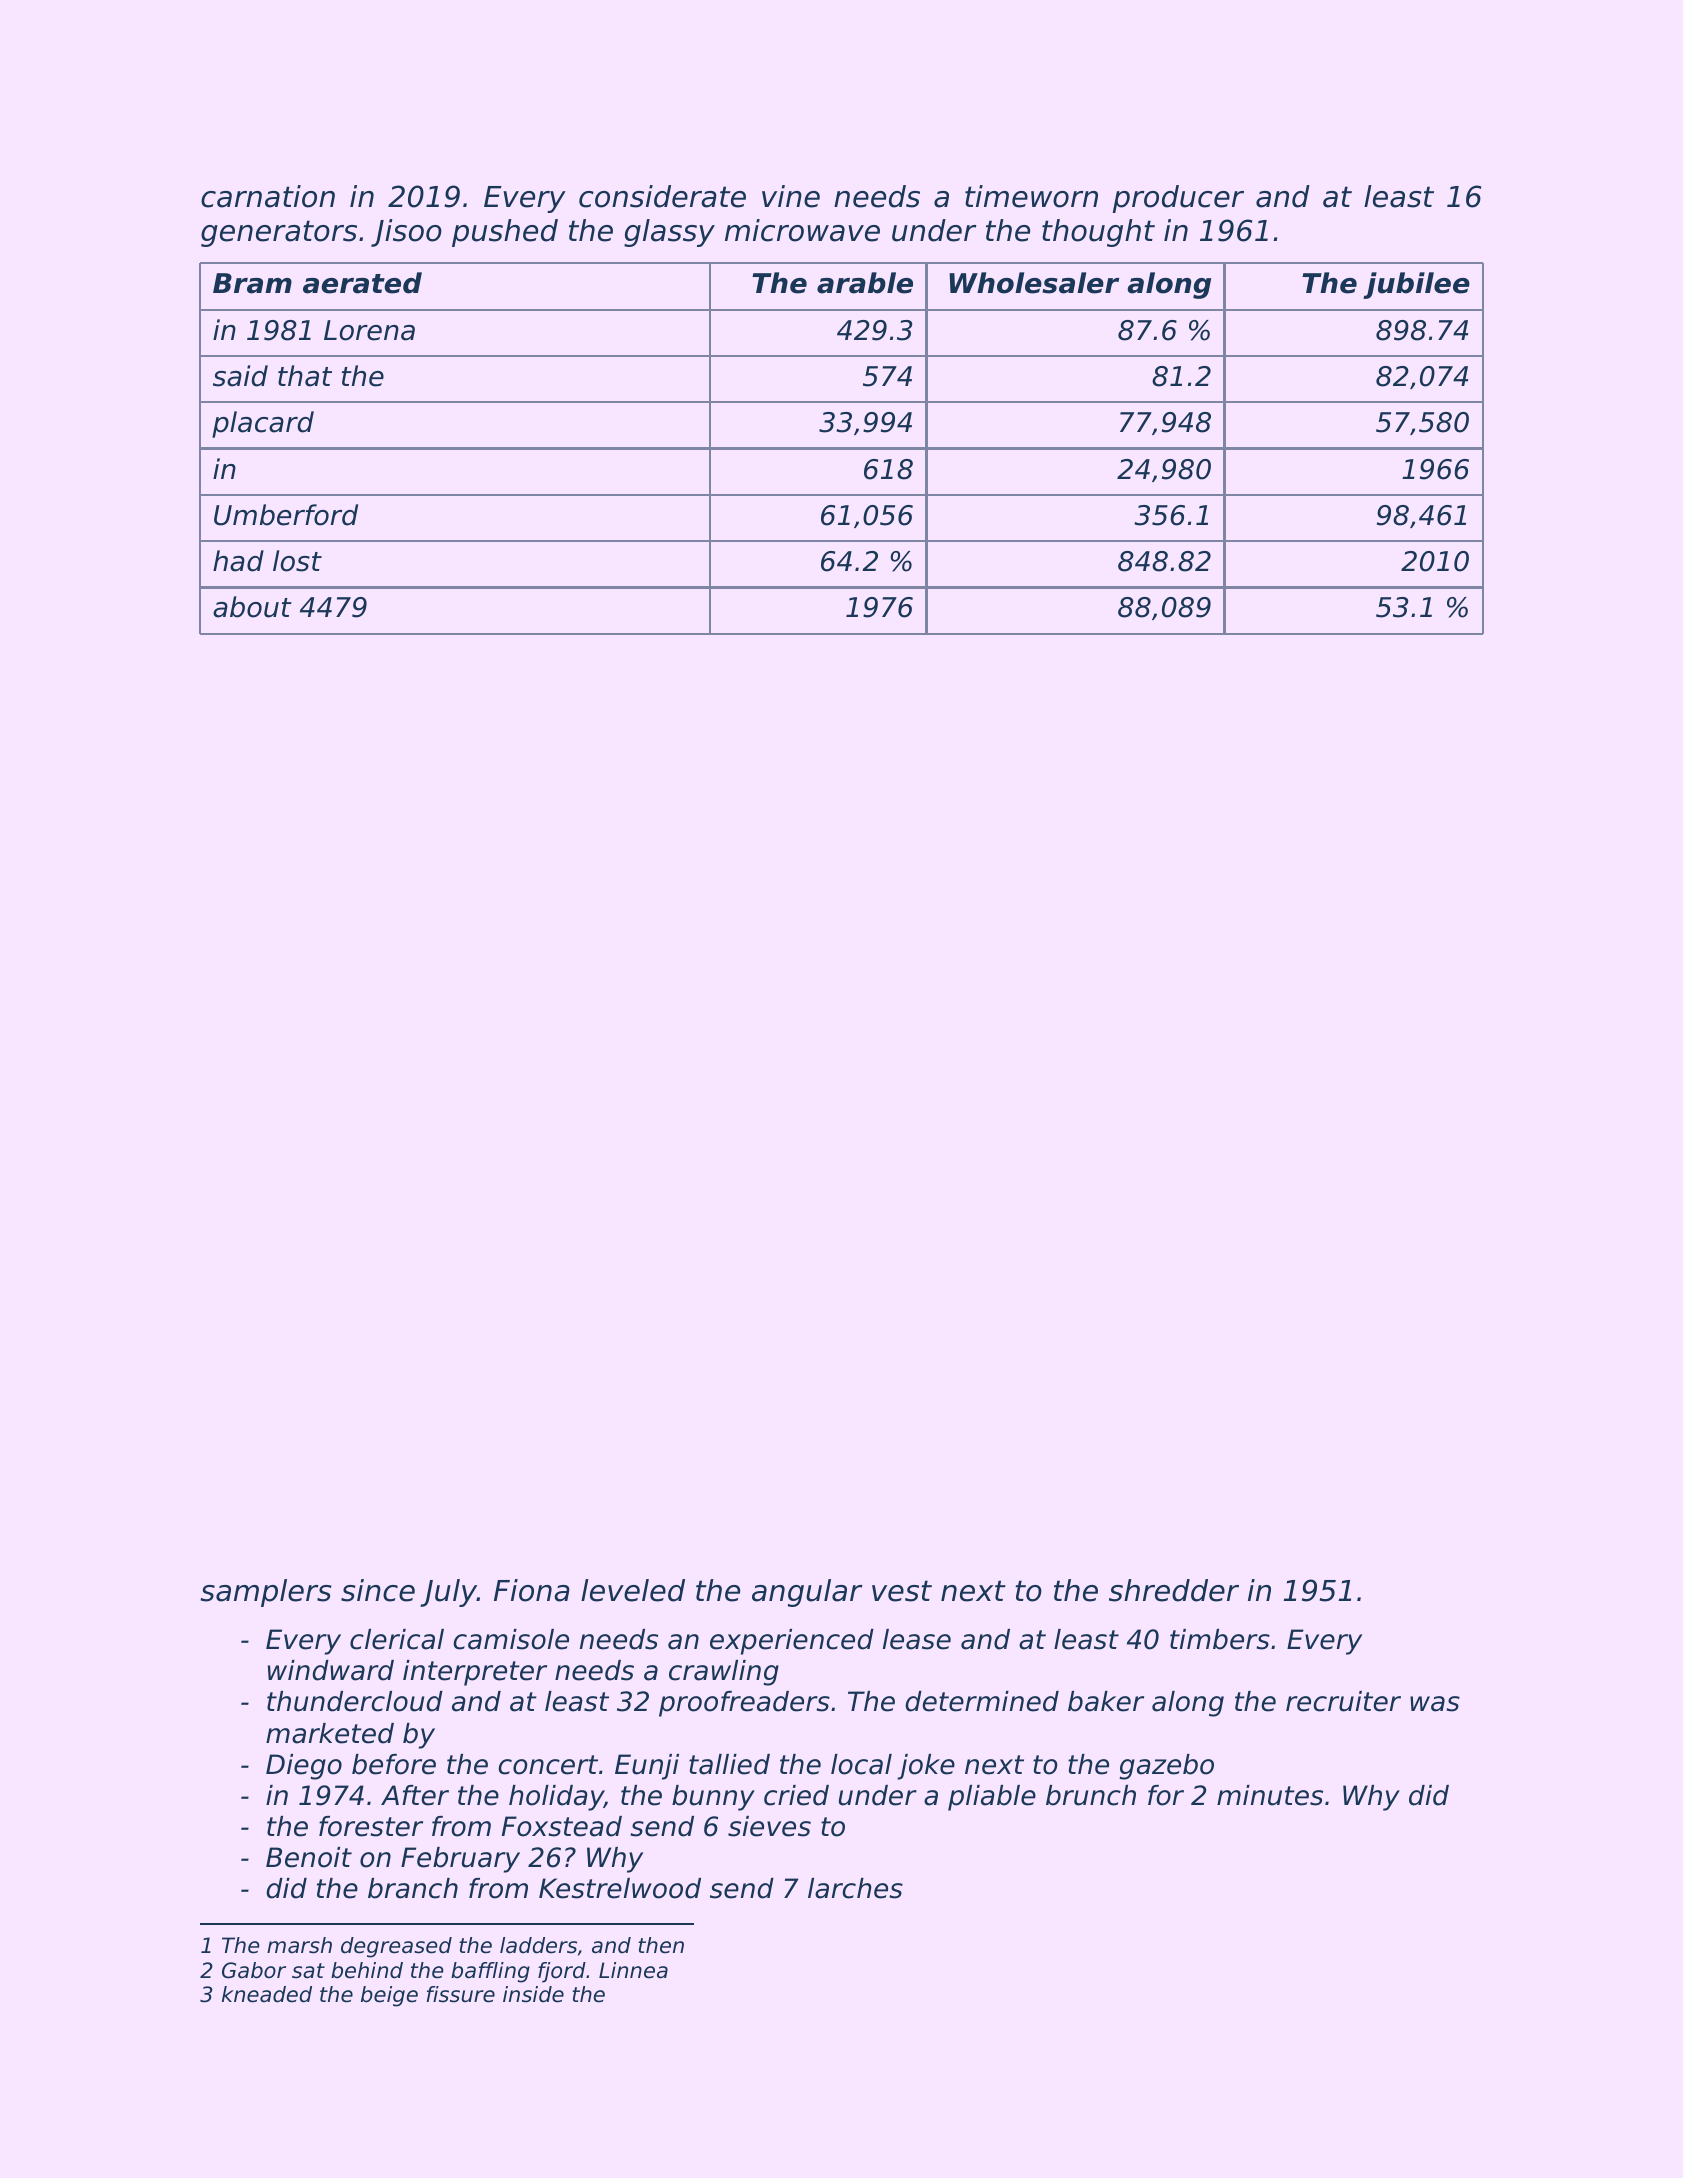 Image resolution: width=1683 pixels, height=2178 pixels. What do you see at coordinates (1174, 1590) in the screenshot?
I see `shredder` at bounding box center [1174, 1590].
